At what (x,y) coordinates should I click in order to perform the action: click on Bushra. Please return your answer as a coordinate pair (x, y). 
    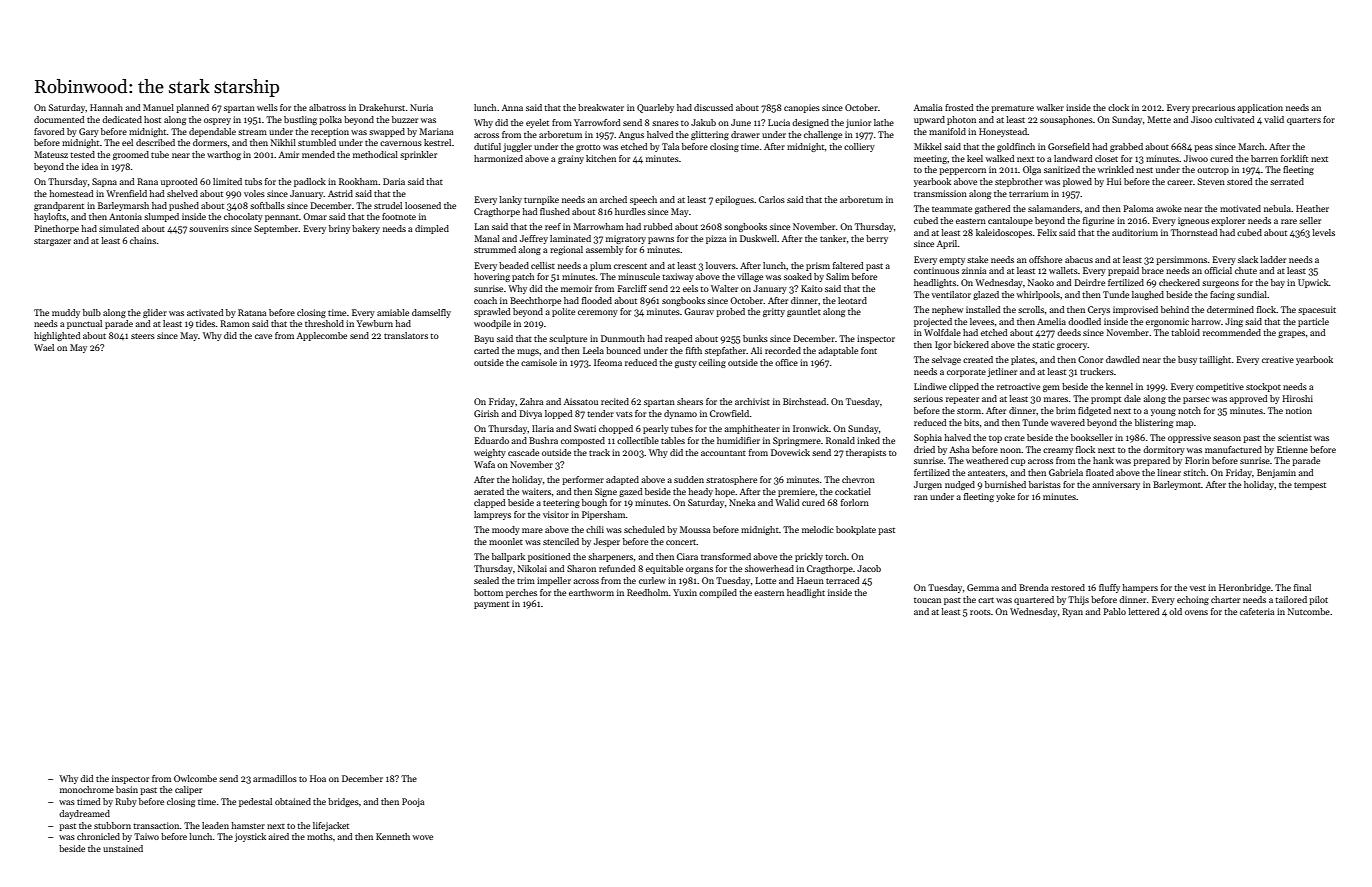
    Looking at the image, I should click on (543, 440).
